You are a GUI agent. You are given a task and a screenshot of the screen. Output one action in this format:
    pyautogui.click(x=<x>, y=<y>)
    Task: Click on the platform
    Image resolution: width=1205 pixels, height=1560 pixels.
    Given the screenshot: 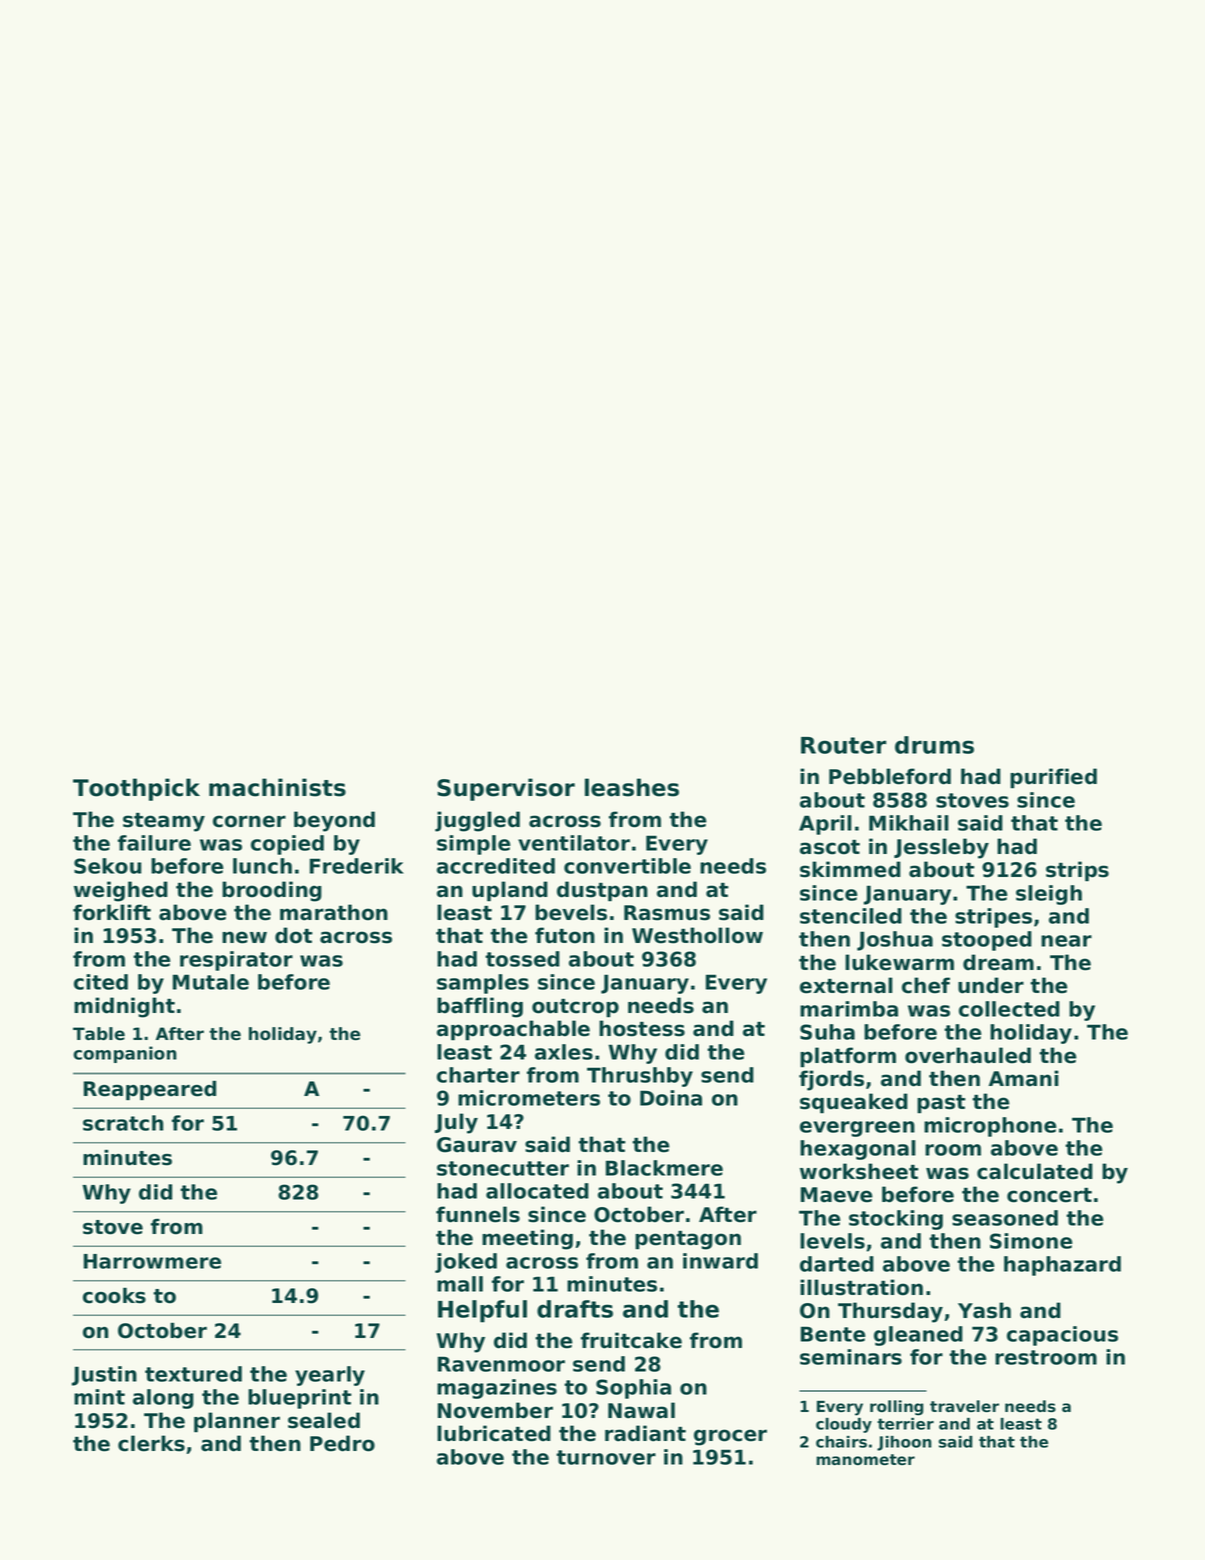 What is the action you would take?
    pyautogui.click(x=848, y=1057)
